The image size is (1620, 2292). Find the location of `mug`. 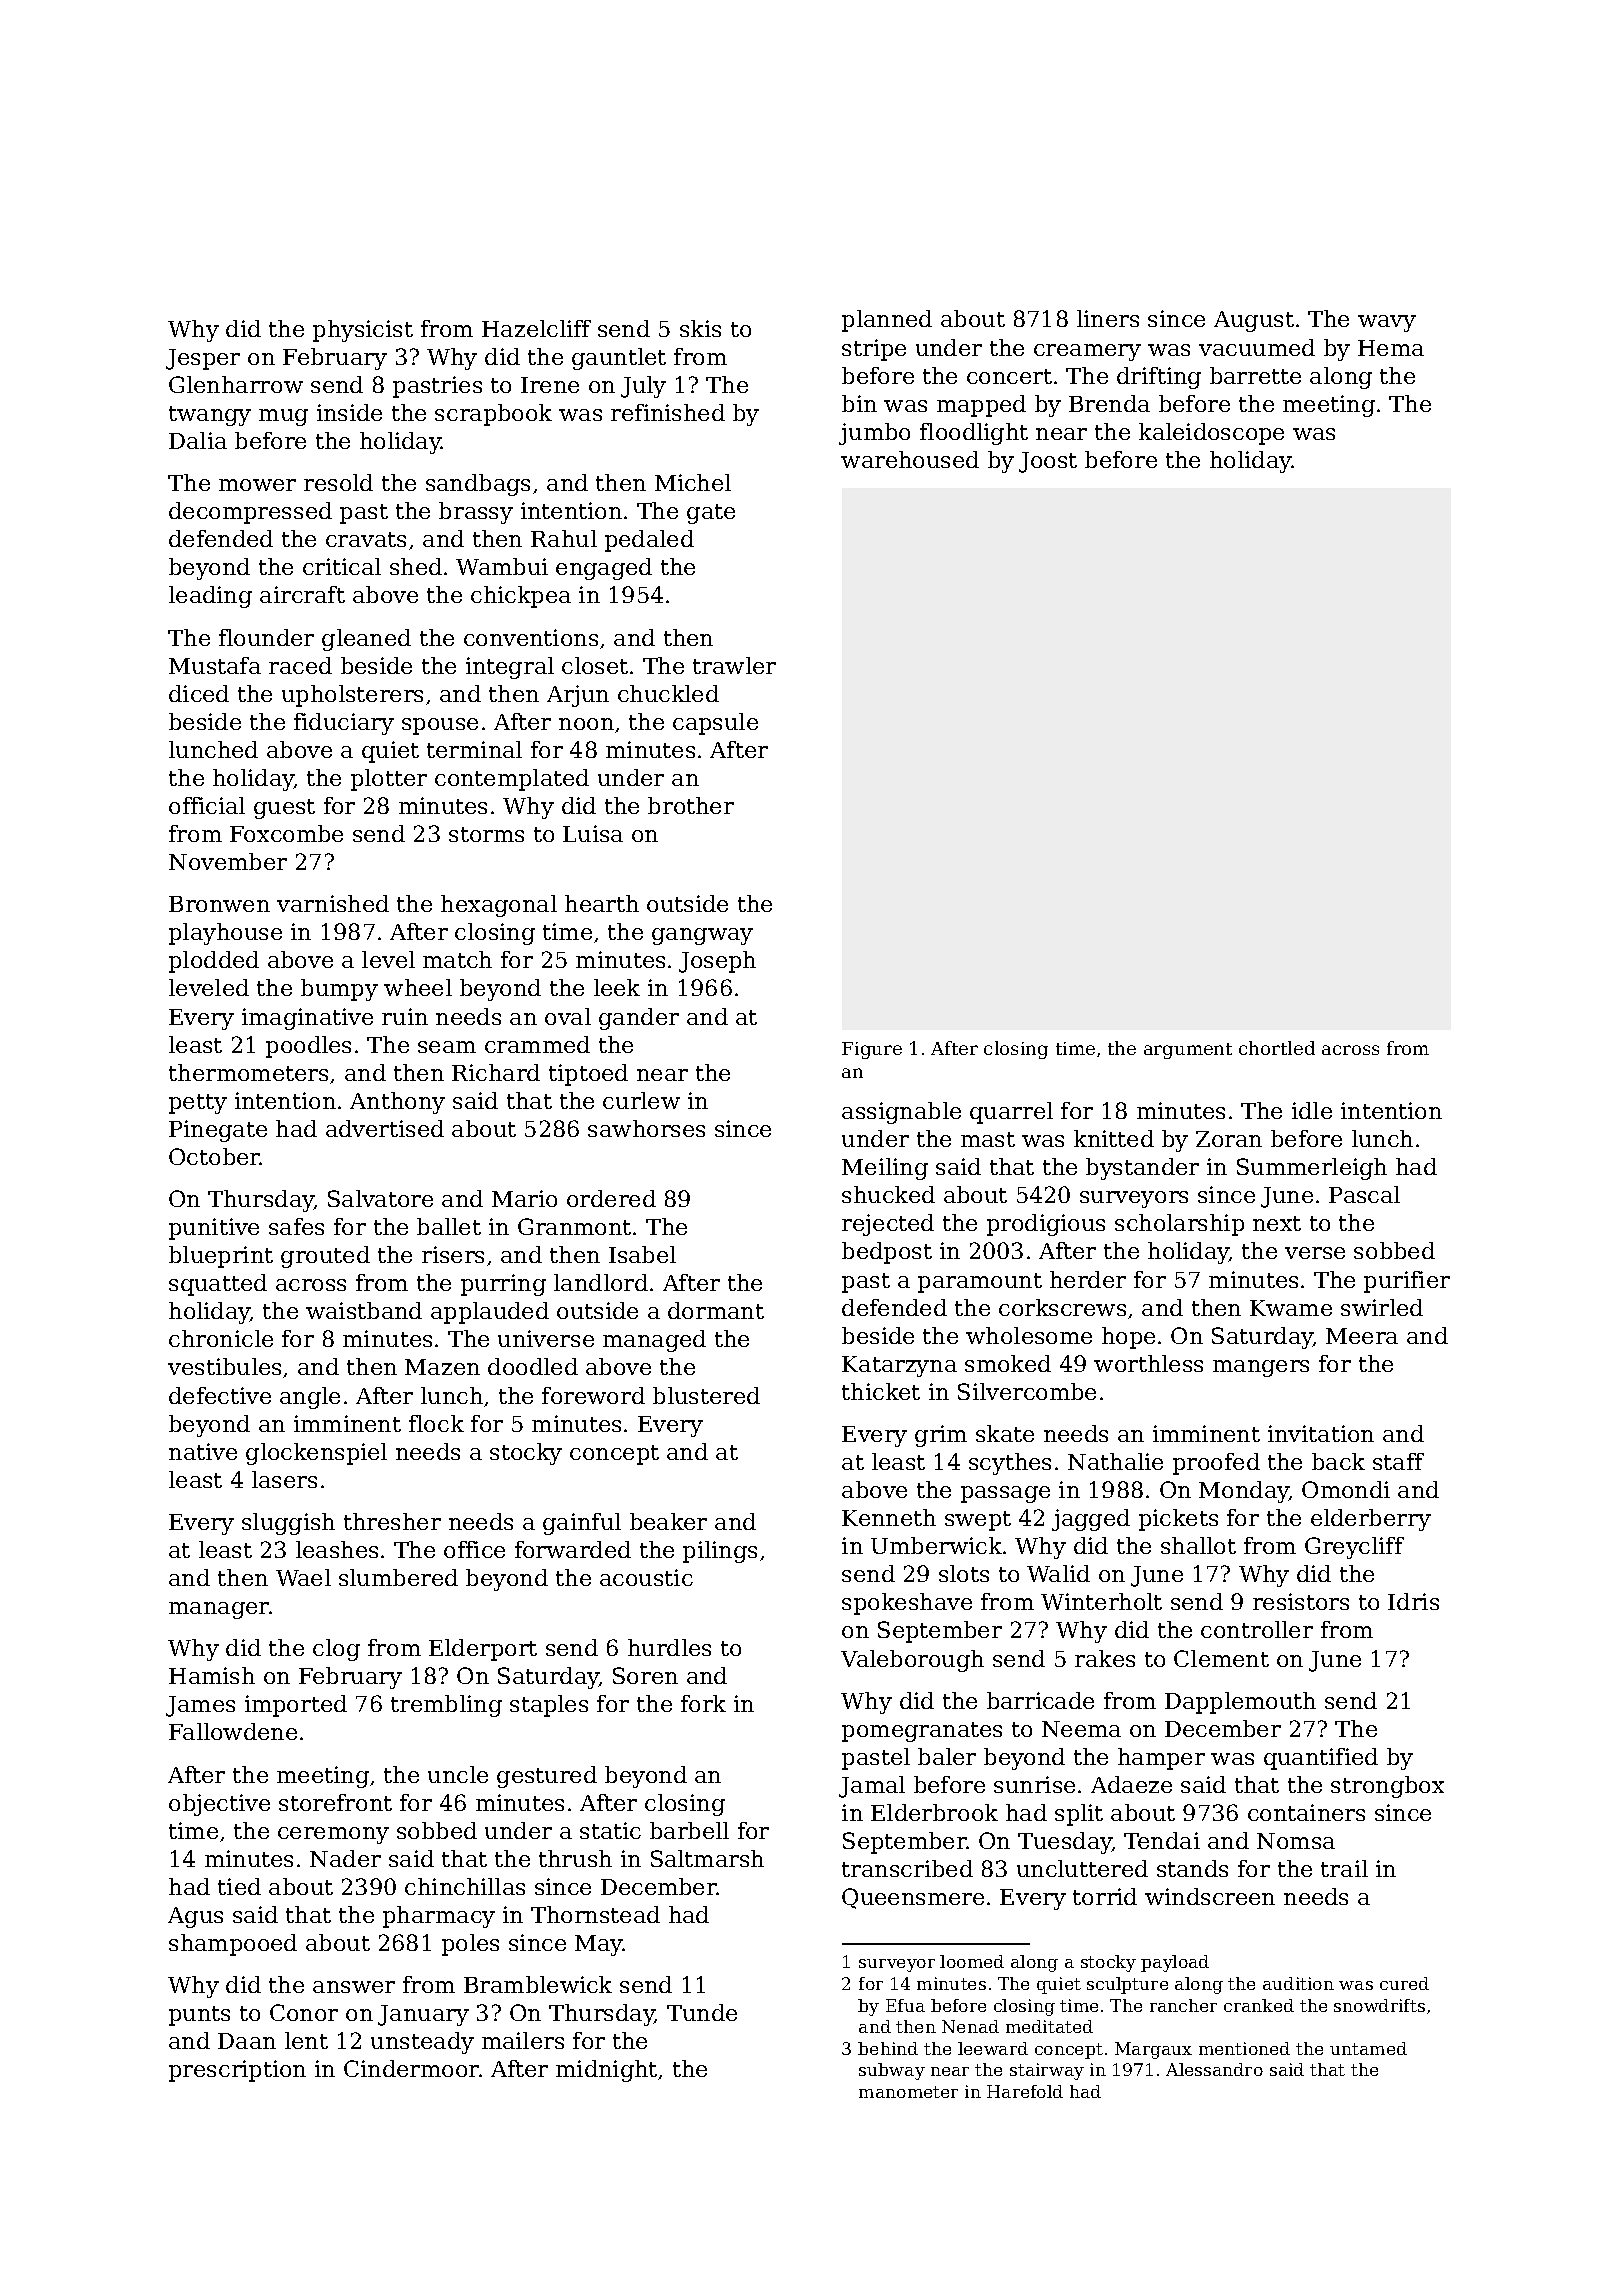

mug is located at coordinates (283, 417).
